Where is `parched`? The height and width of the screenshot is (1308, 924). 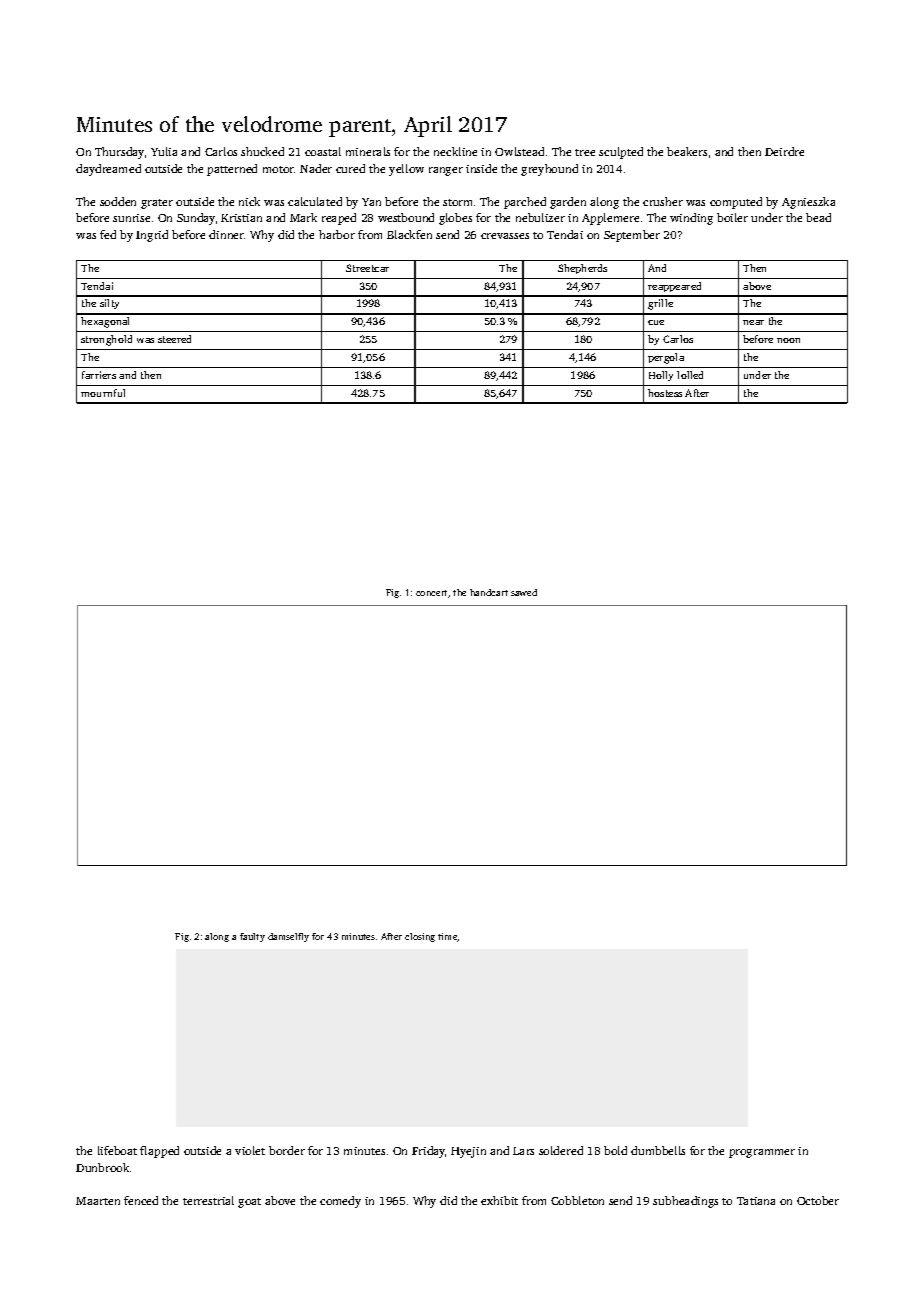
parched is located at coordinates (525, 203).
